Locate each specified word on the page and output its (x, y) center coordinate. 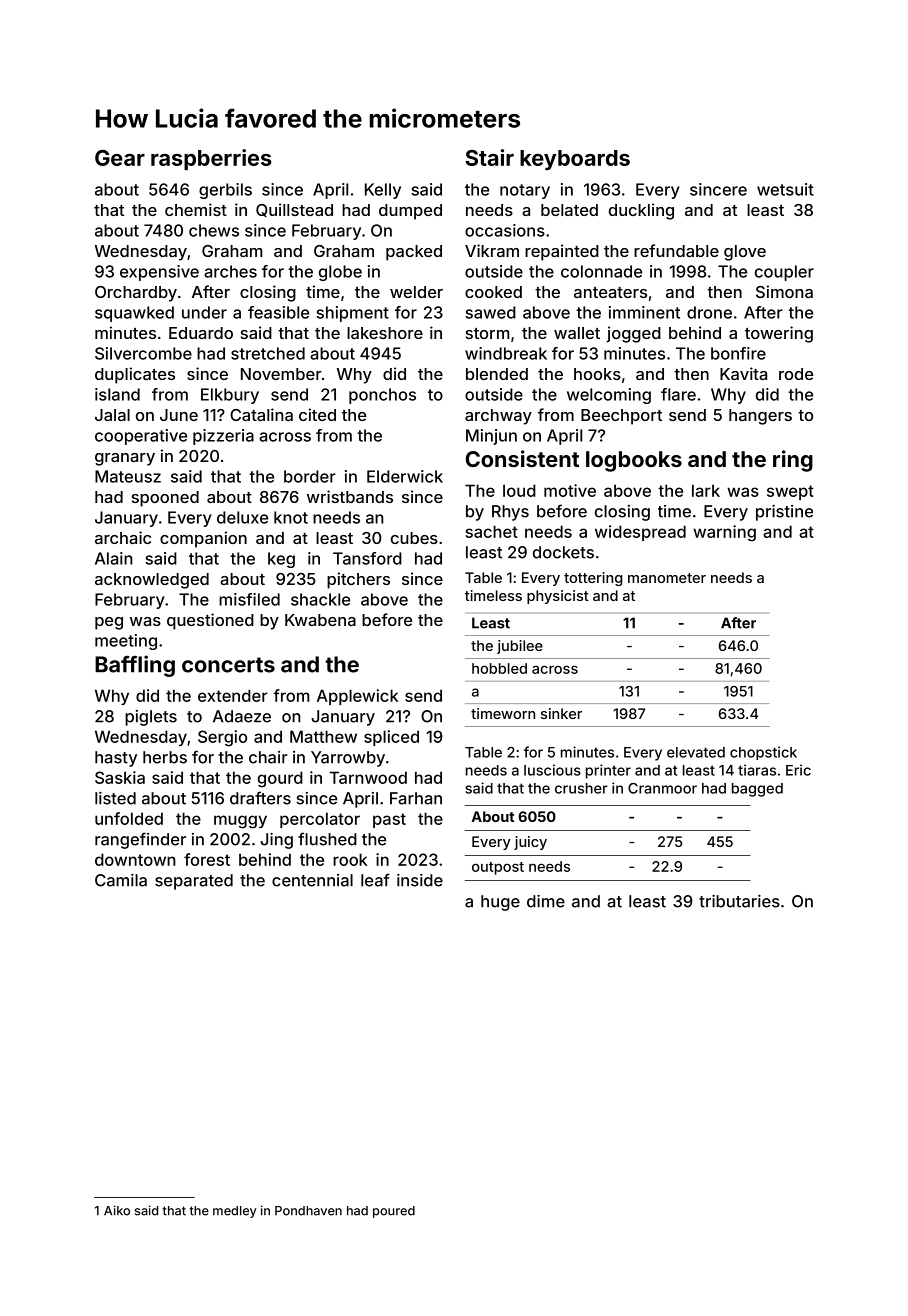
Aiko (117, 1210)
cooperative (141, 437)
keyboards (575, 160)
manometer (667, 578)
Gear (120, 158)
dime (546, 901)
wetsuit (785, 189)
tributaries (739, 901)
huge (500, 903)
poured (394, 1212)
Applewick (357, 697)
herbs (165, 757)
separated (194, 882)
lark (706, 490)
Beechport (621, 417)
